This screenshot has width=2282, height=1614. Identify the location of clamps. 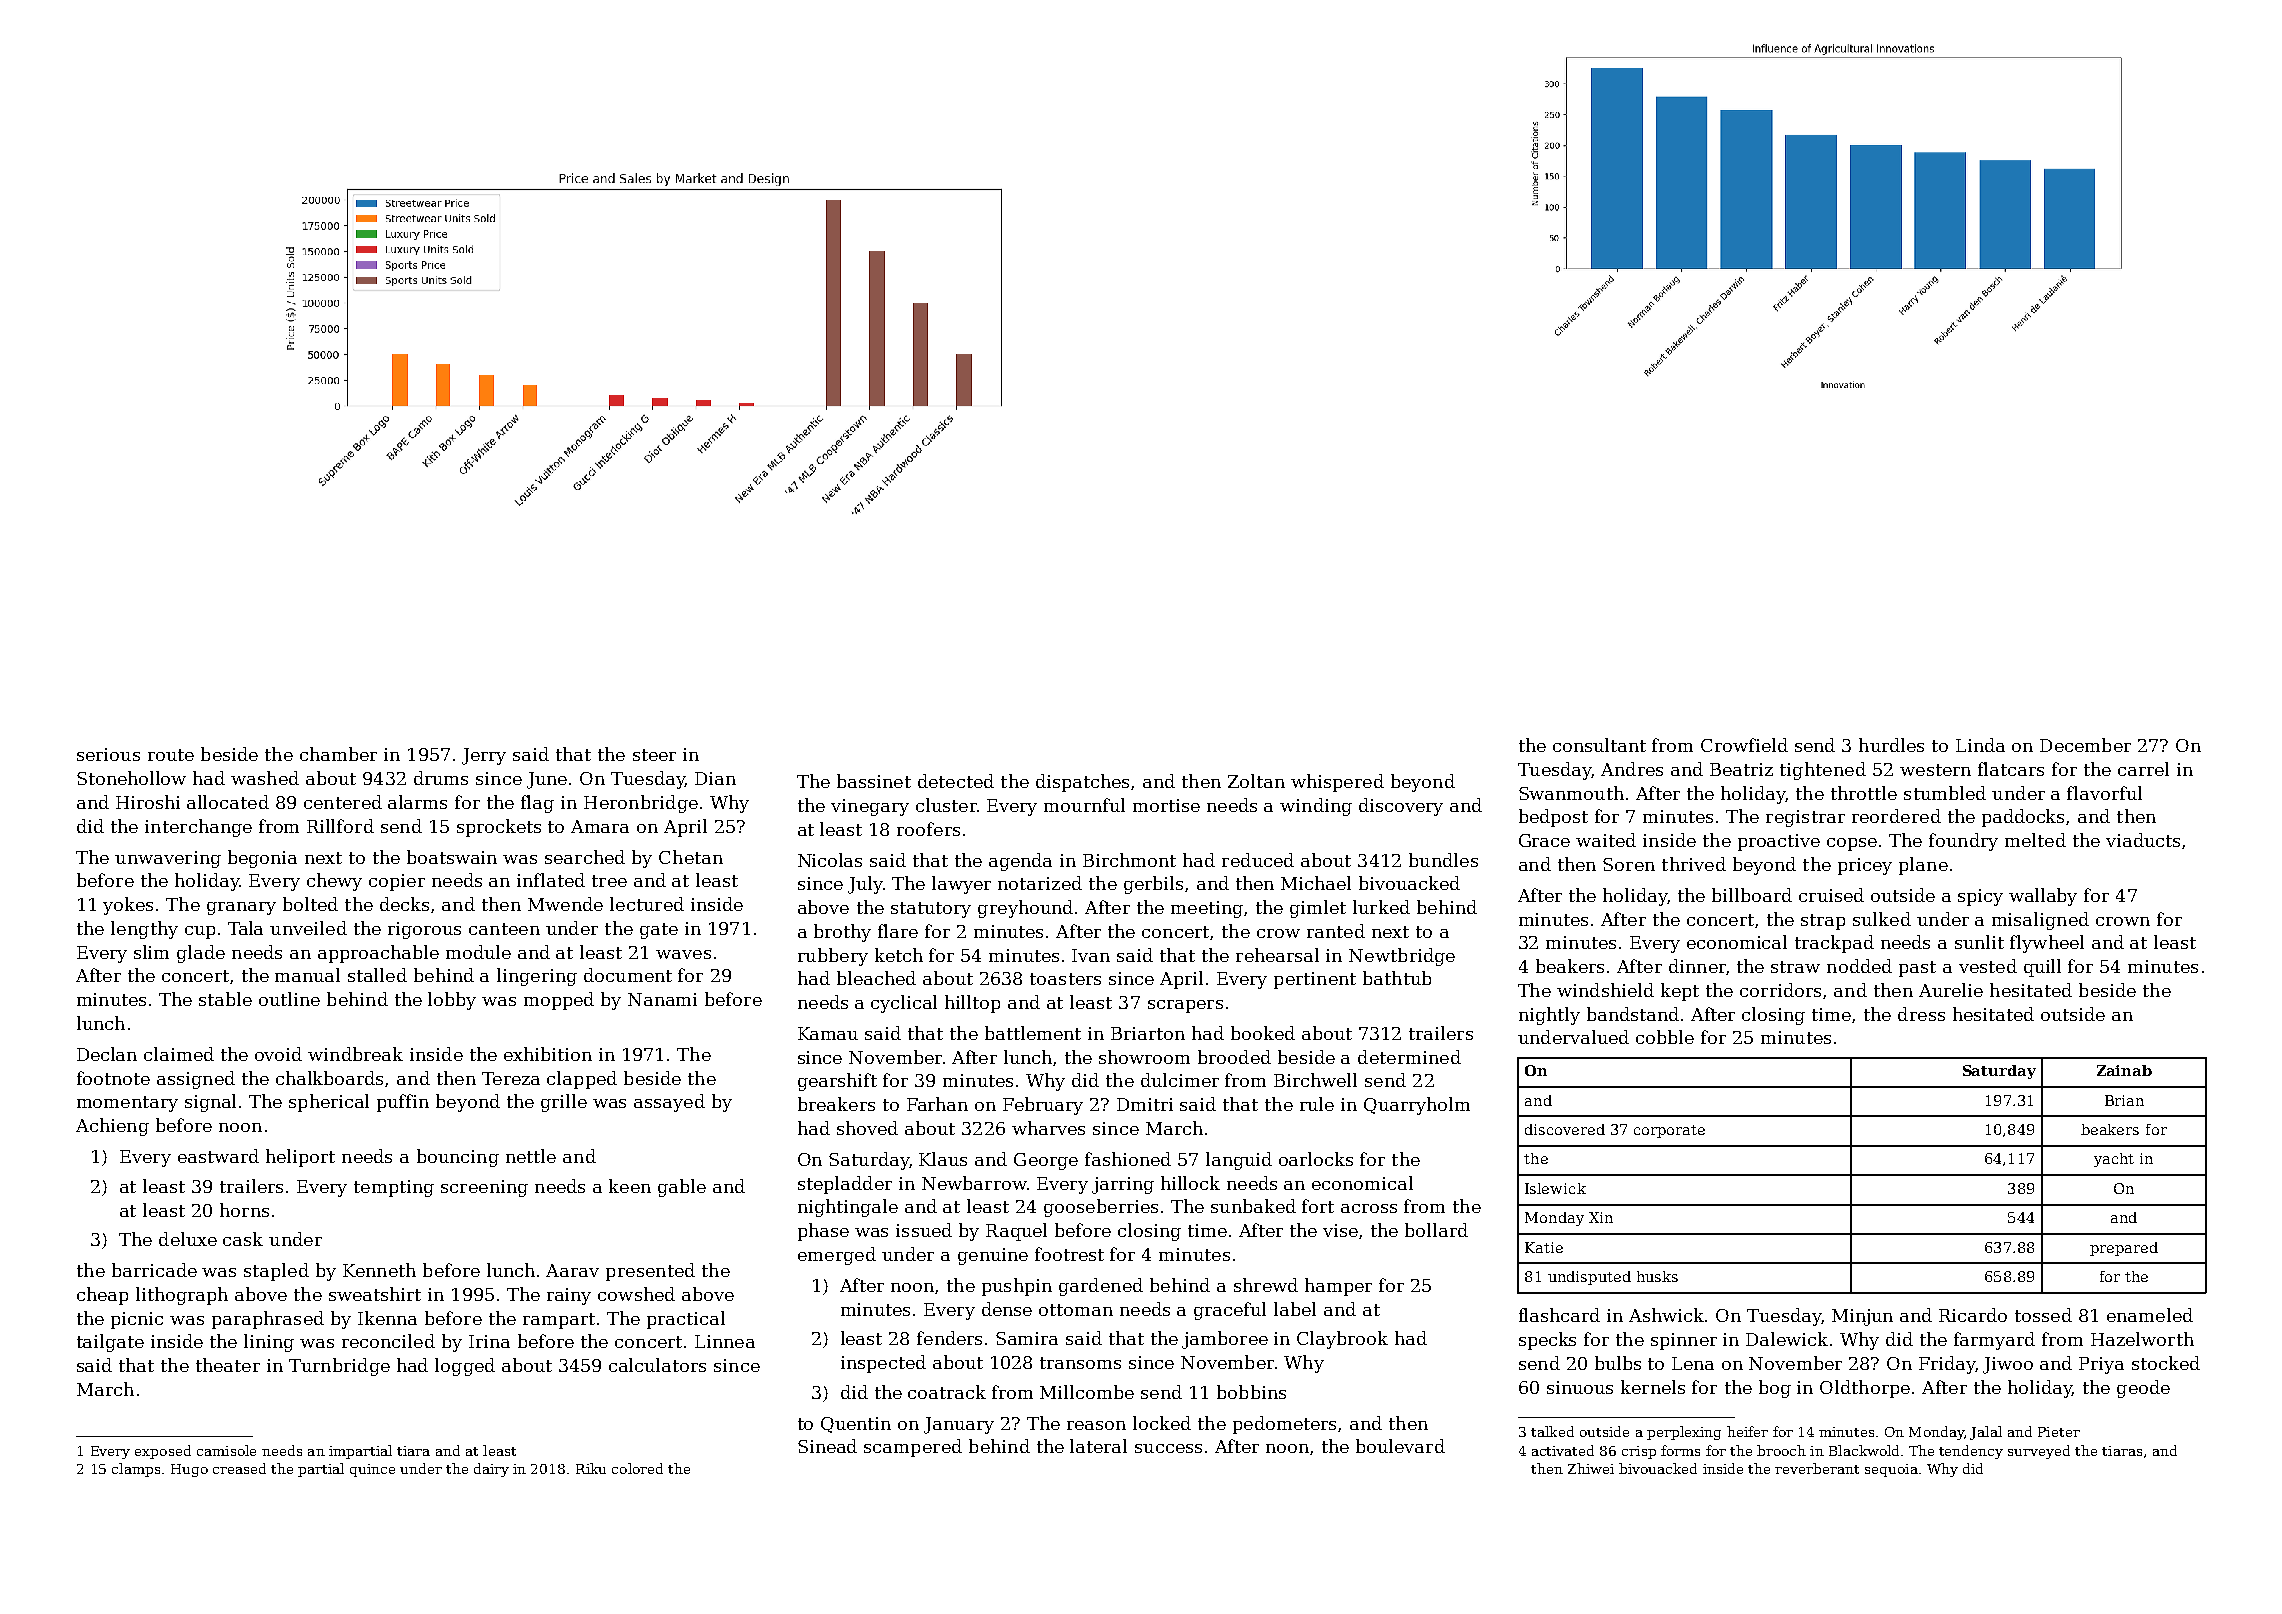
(136, 1470).
